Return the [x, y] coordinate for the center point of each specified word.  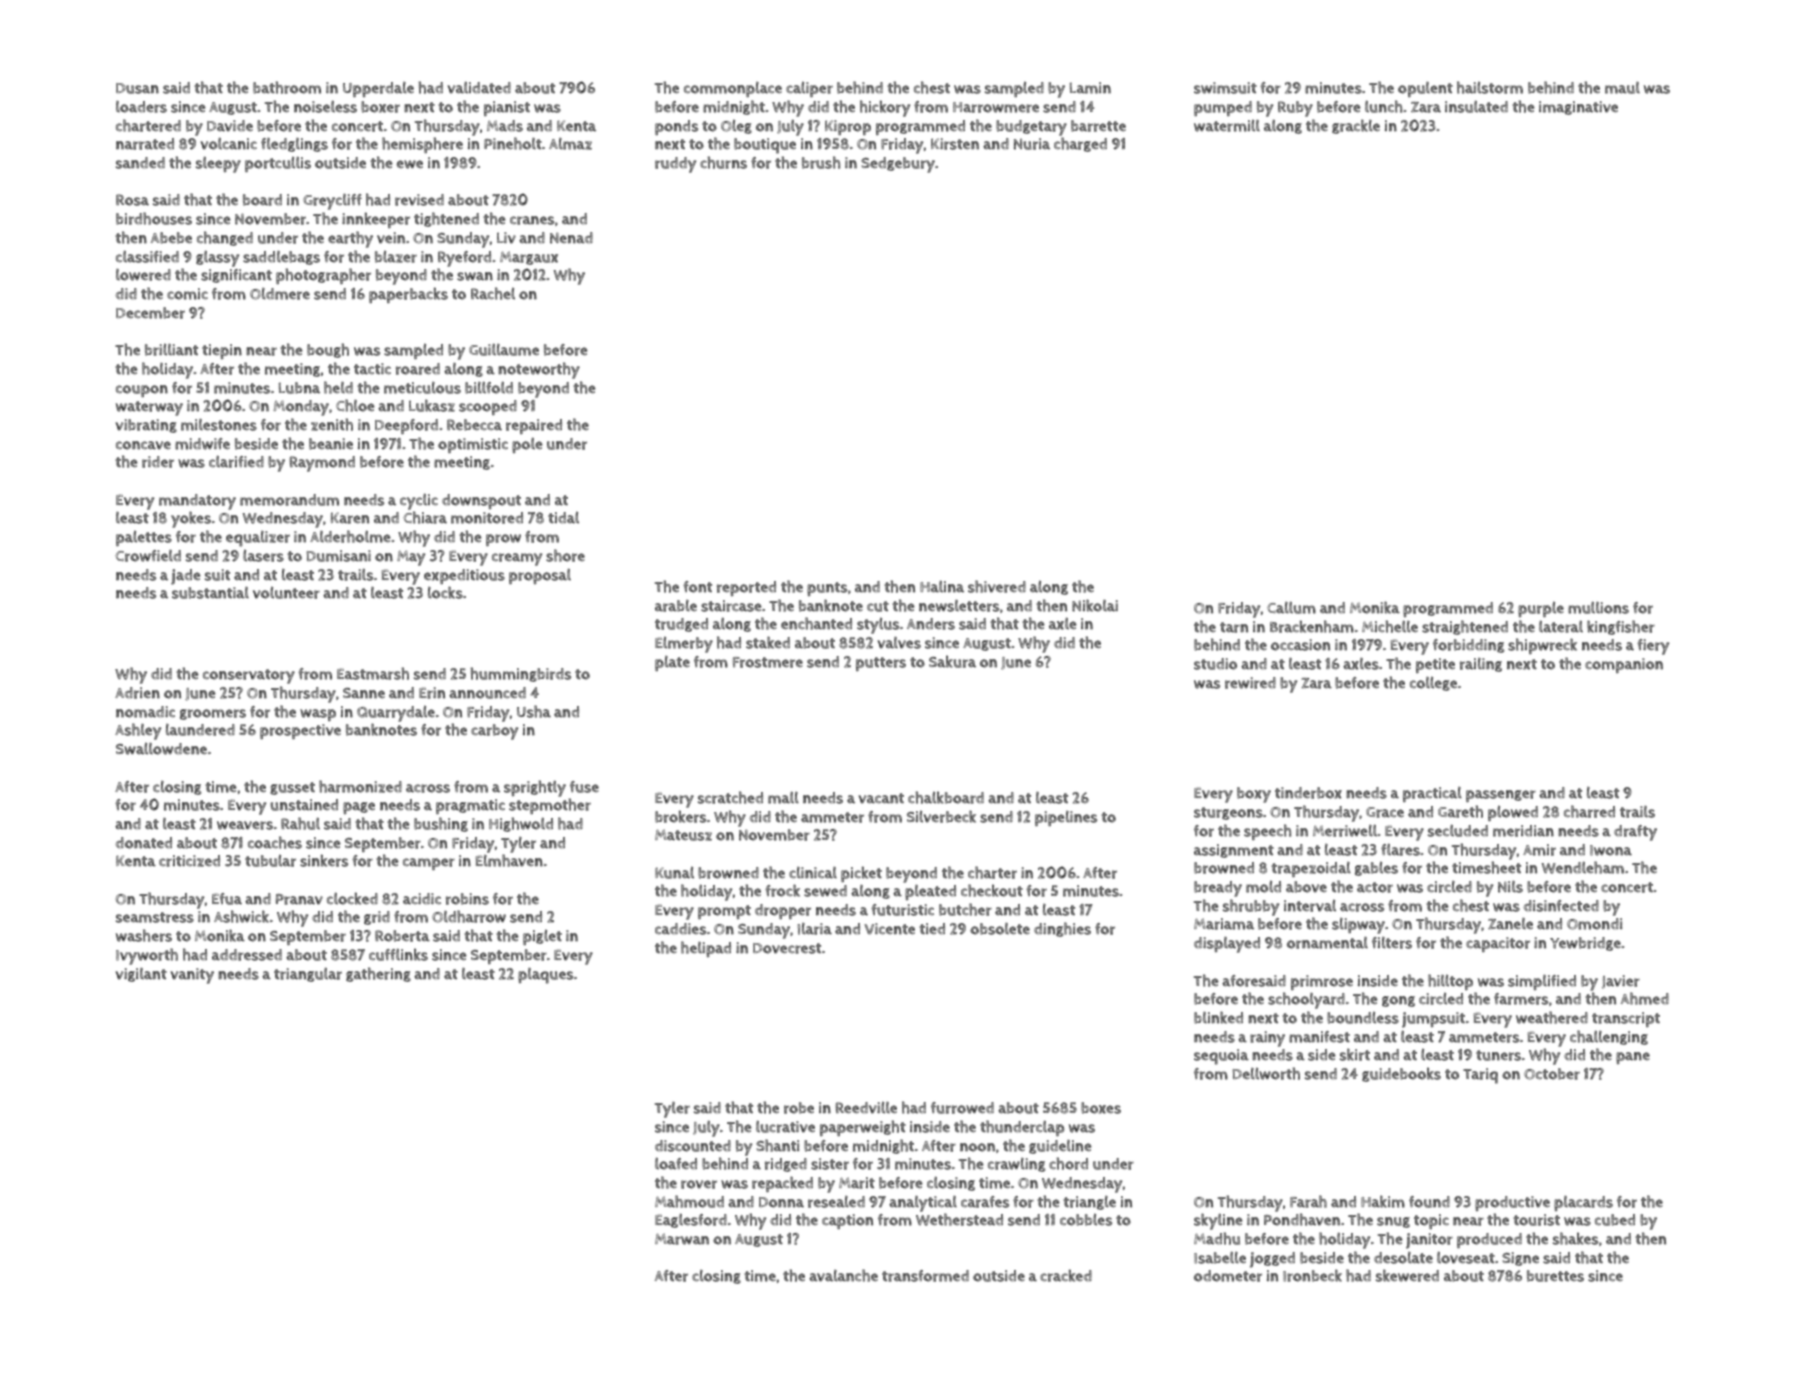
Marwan [682, 1239]
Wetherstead [959, 1219]
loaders [141, 107]
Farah [1308, 1201]
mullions [1598, 607]
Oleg [736, 126]
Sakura [952, 661]
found [1429, 1202]
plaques [545, 976]
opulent [1425, 89]
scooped [488, 407]
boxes [1101, 1108]
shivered [997, 586]
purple [1541, 609]
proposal [540, 576]
